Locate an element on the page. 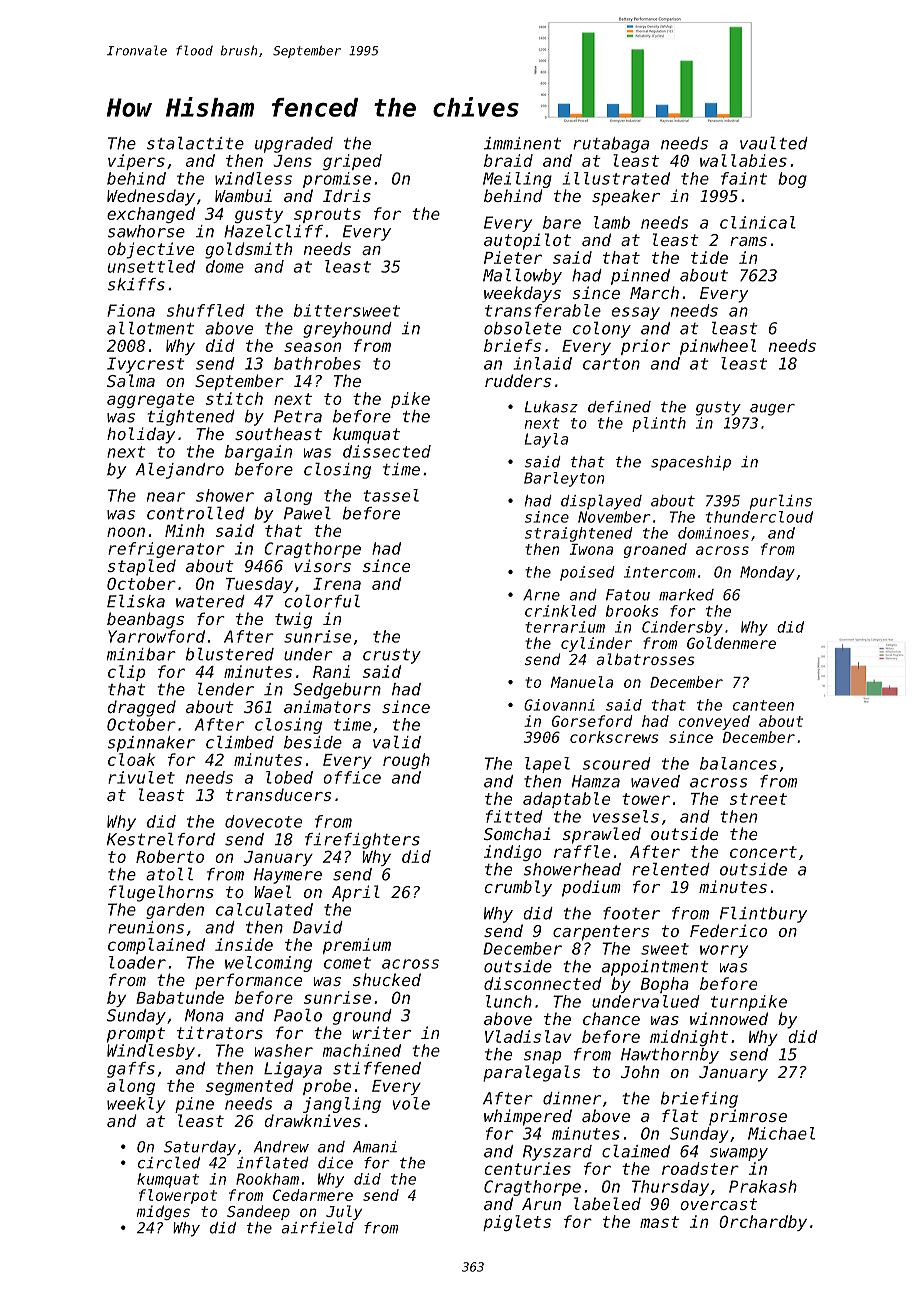  cloak is located at coordinates (131, 759).
